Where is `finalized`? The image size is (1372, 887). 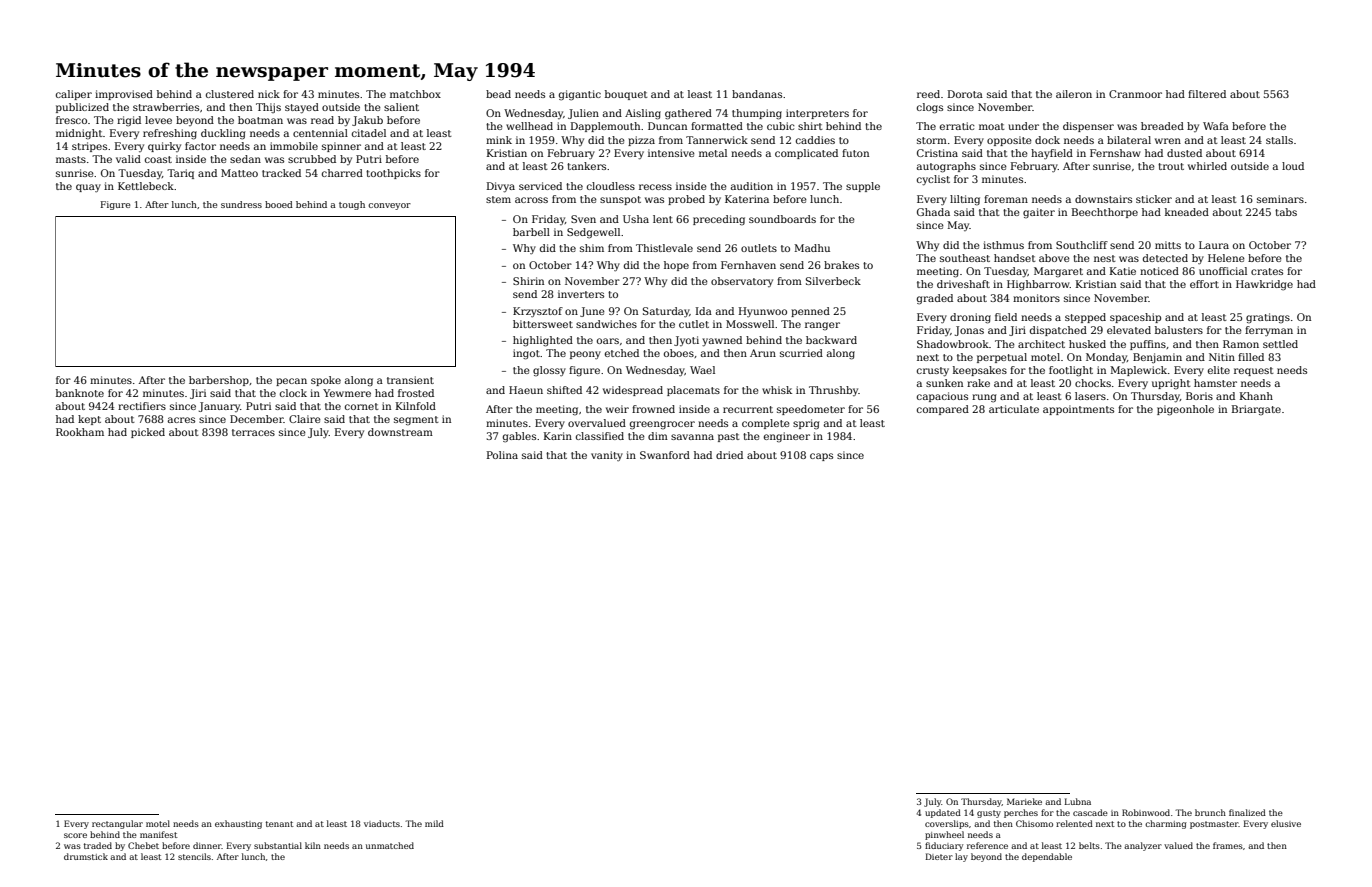 finalized is located at coordinates (1247, 812).
